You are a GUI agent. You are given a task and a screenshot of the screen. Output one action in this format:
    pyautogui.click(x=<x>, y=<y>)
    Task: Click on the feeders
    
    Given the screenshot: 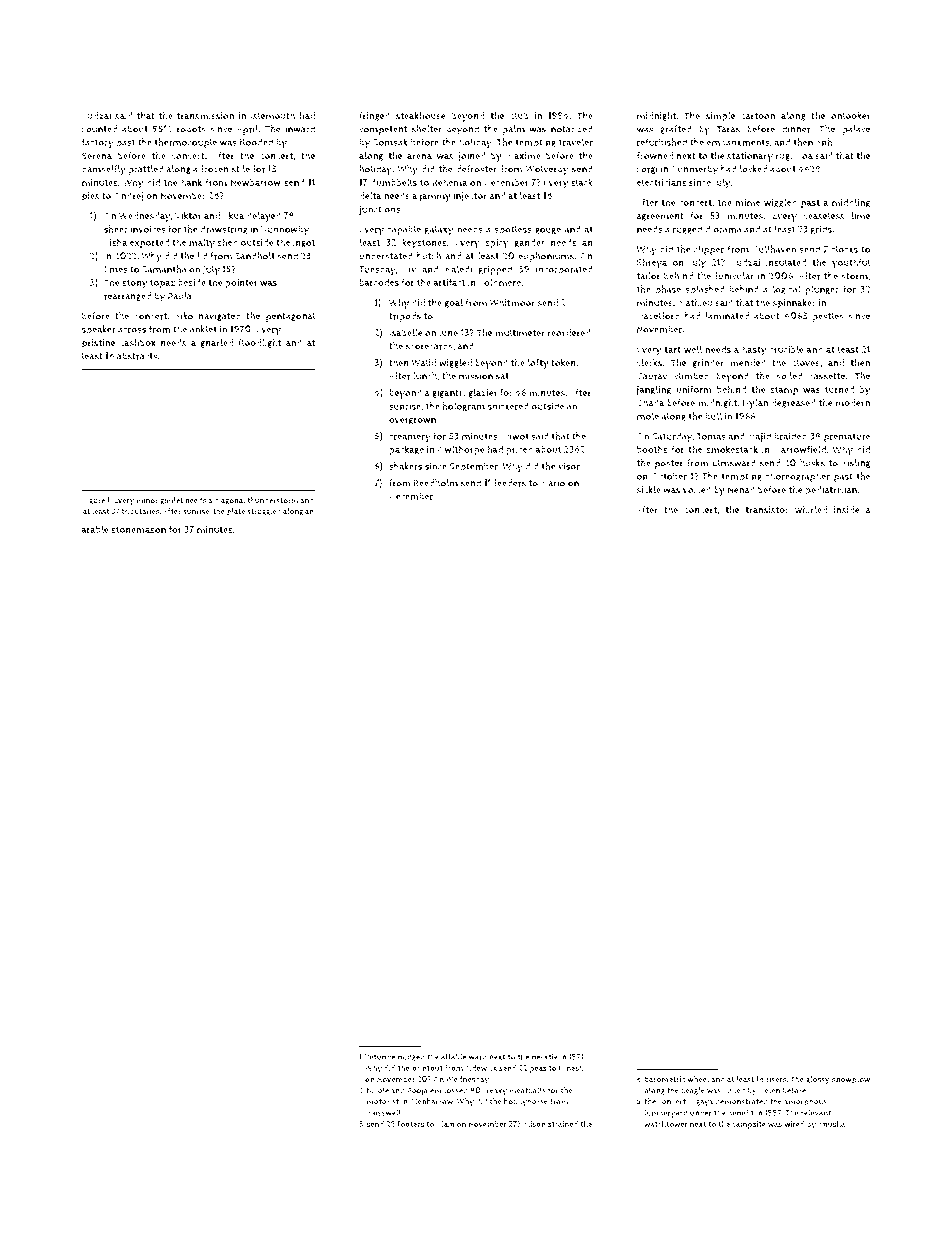 What is the action you would take?
    pyautogui.click(x=510, y=483)
